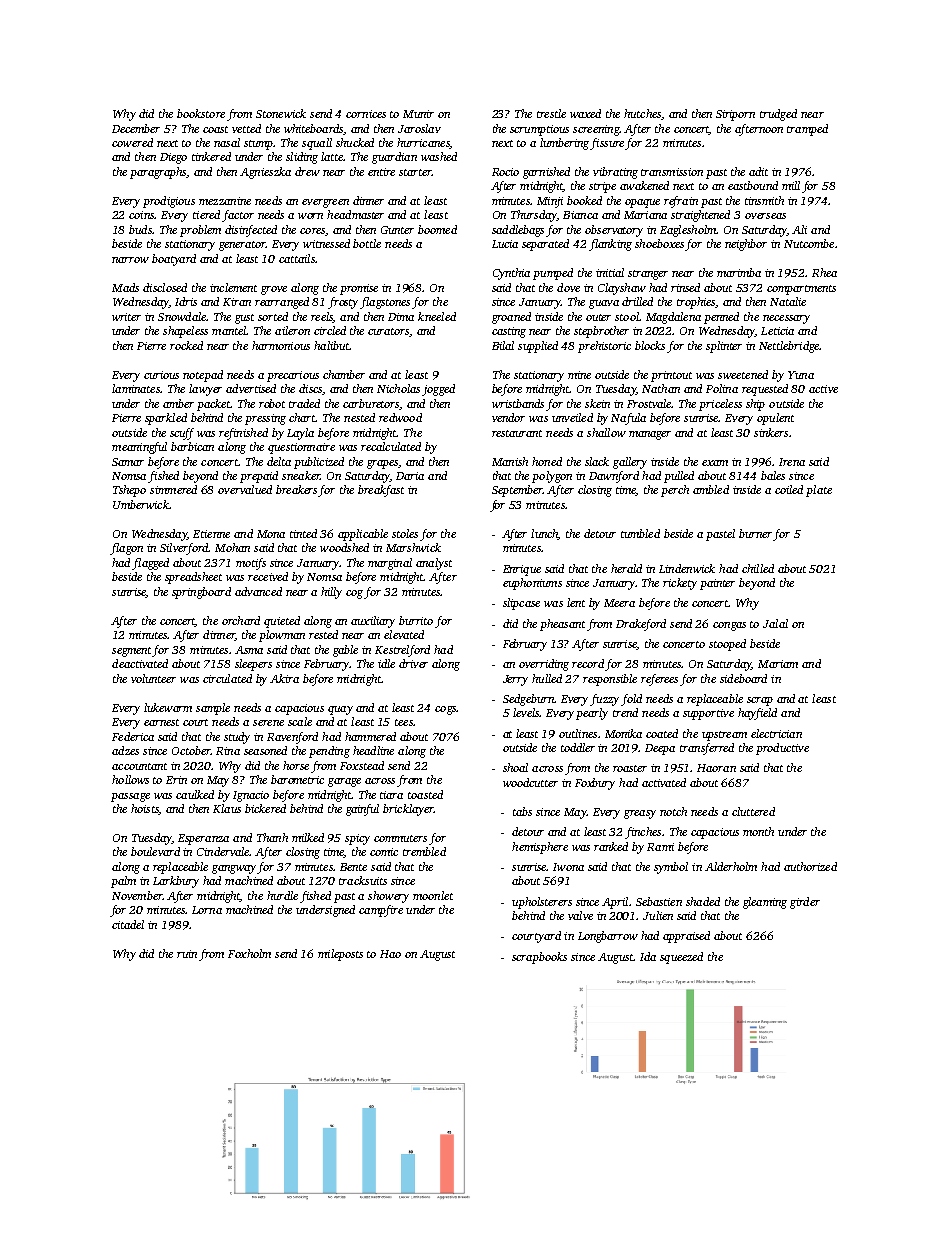  Describe the element at coordinates (136, 388) in the document. I see `laminates` at that location.
